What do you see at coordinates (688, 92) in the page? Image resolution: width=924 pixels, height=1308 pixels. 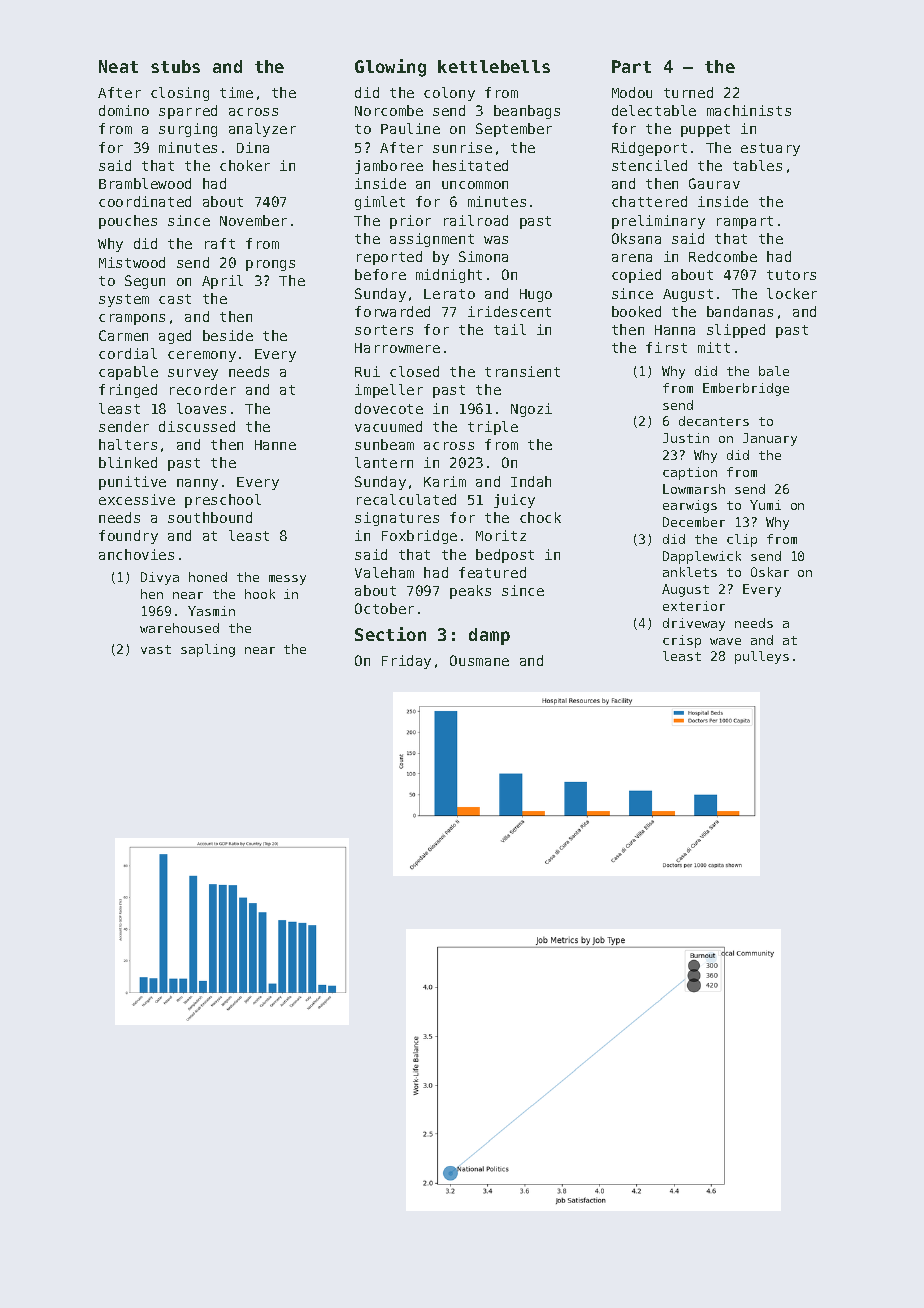 I see `turned` at bounding box center [688, 92].
